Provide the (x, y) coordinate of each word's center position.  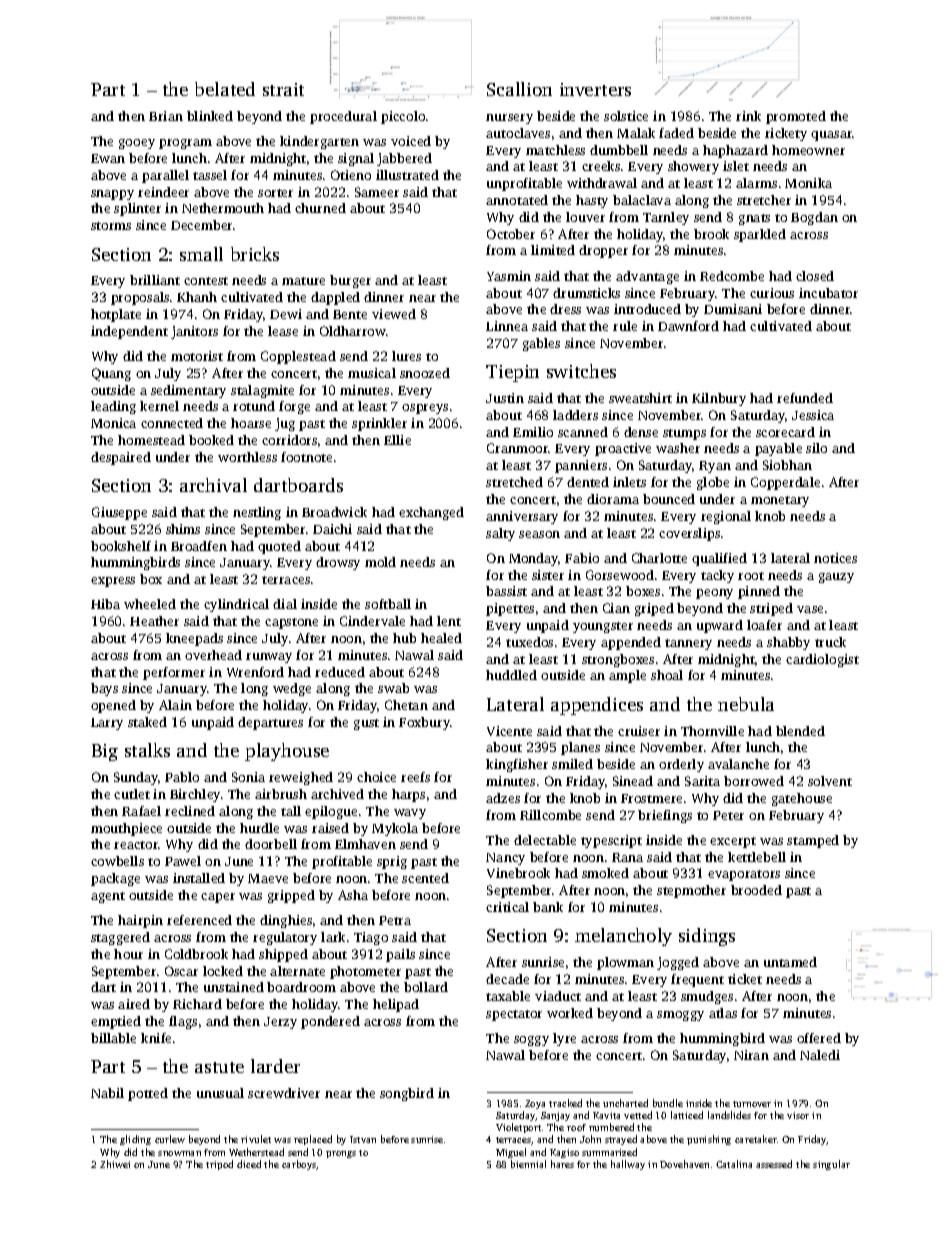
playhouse (287, 752)
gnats (754, 219)
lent (449, 621)
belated (225, 89)
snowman (179, 1153)
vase (810, 609)
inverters (595, 89)
